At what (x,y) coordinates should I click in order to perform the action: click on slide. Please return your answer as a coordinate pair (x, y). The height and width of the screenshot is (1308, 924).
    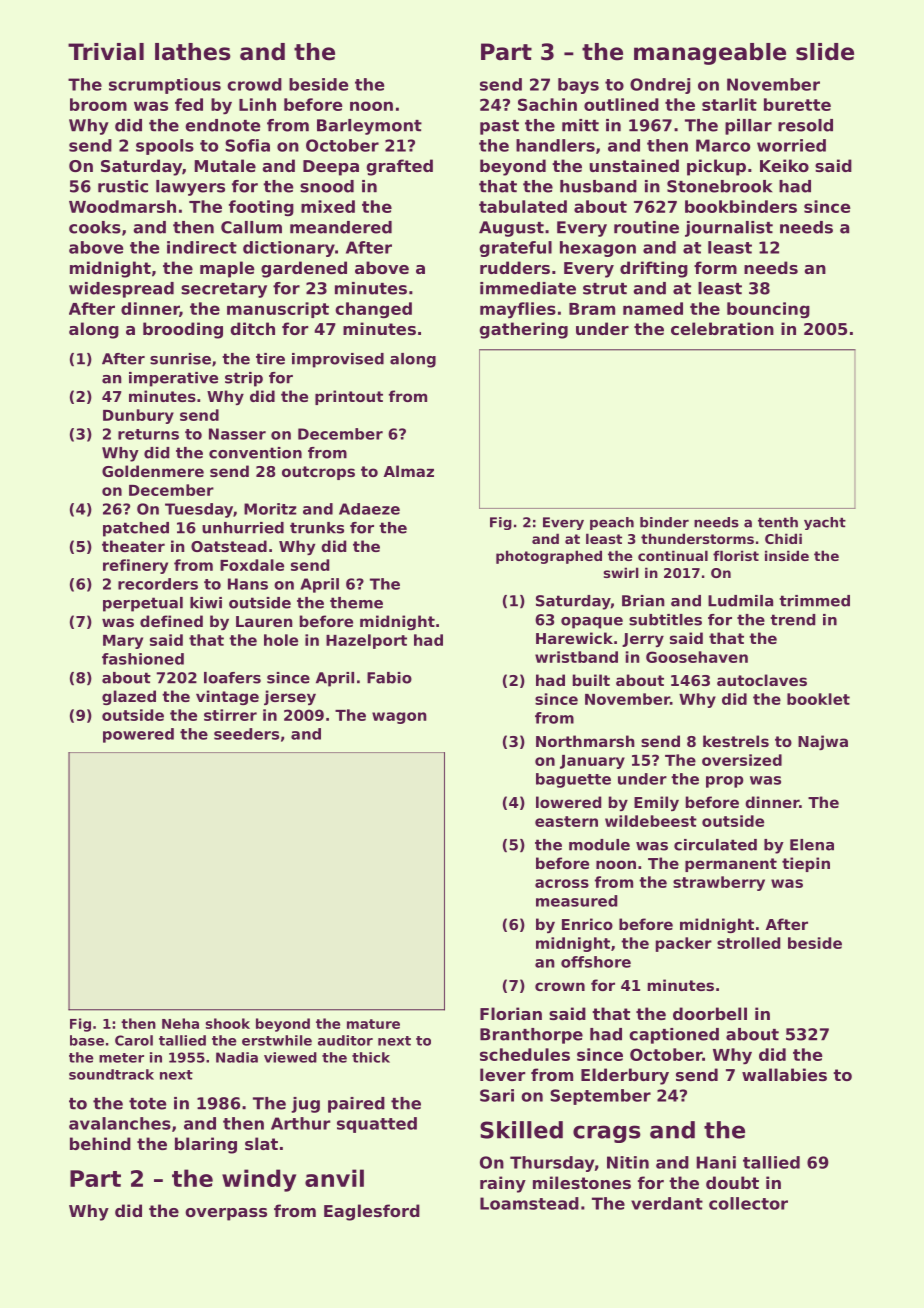
    Looking at the image, I should click on (825, 52).
